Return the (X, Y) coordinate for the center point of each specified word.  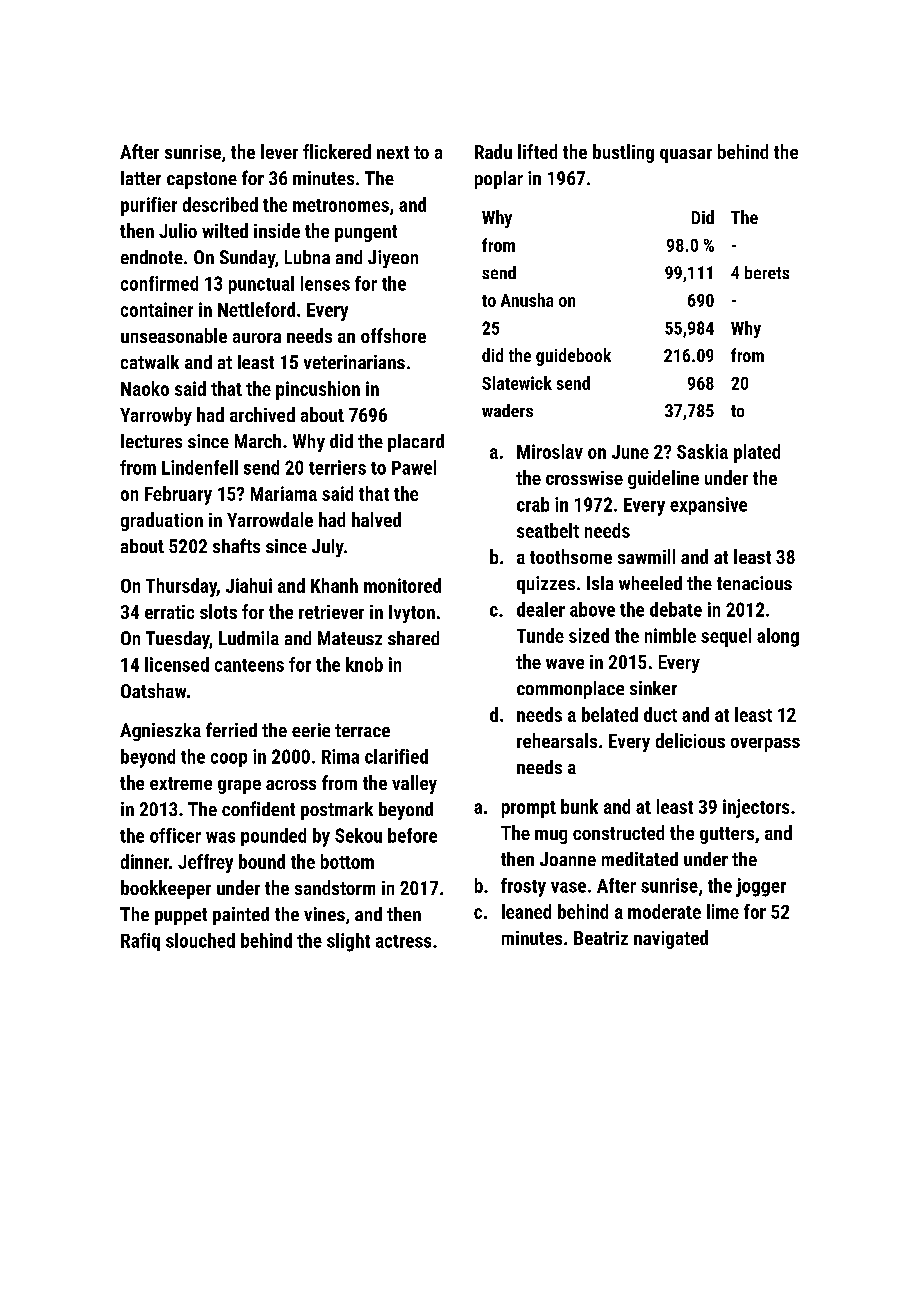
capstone (202, 180)
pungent (366, 233)
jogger (761, 887)
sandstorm (335, 887)
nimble (670, 635)
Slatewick (517, 383)
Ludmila (249, 638)
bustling (623, 153)
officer (175, 835)
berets (767, 272)
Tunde (540, 635)
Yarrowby (156, 416)
